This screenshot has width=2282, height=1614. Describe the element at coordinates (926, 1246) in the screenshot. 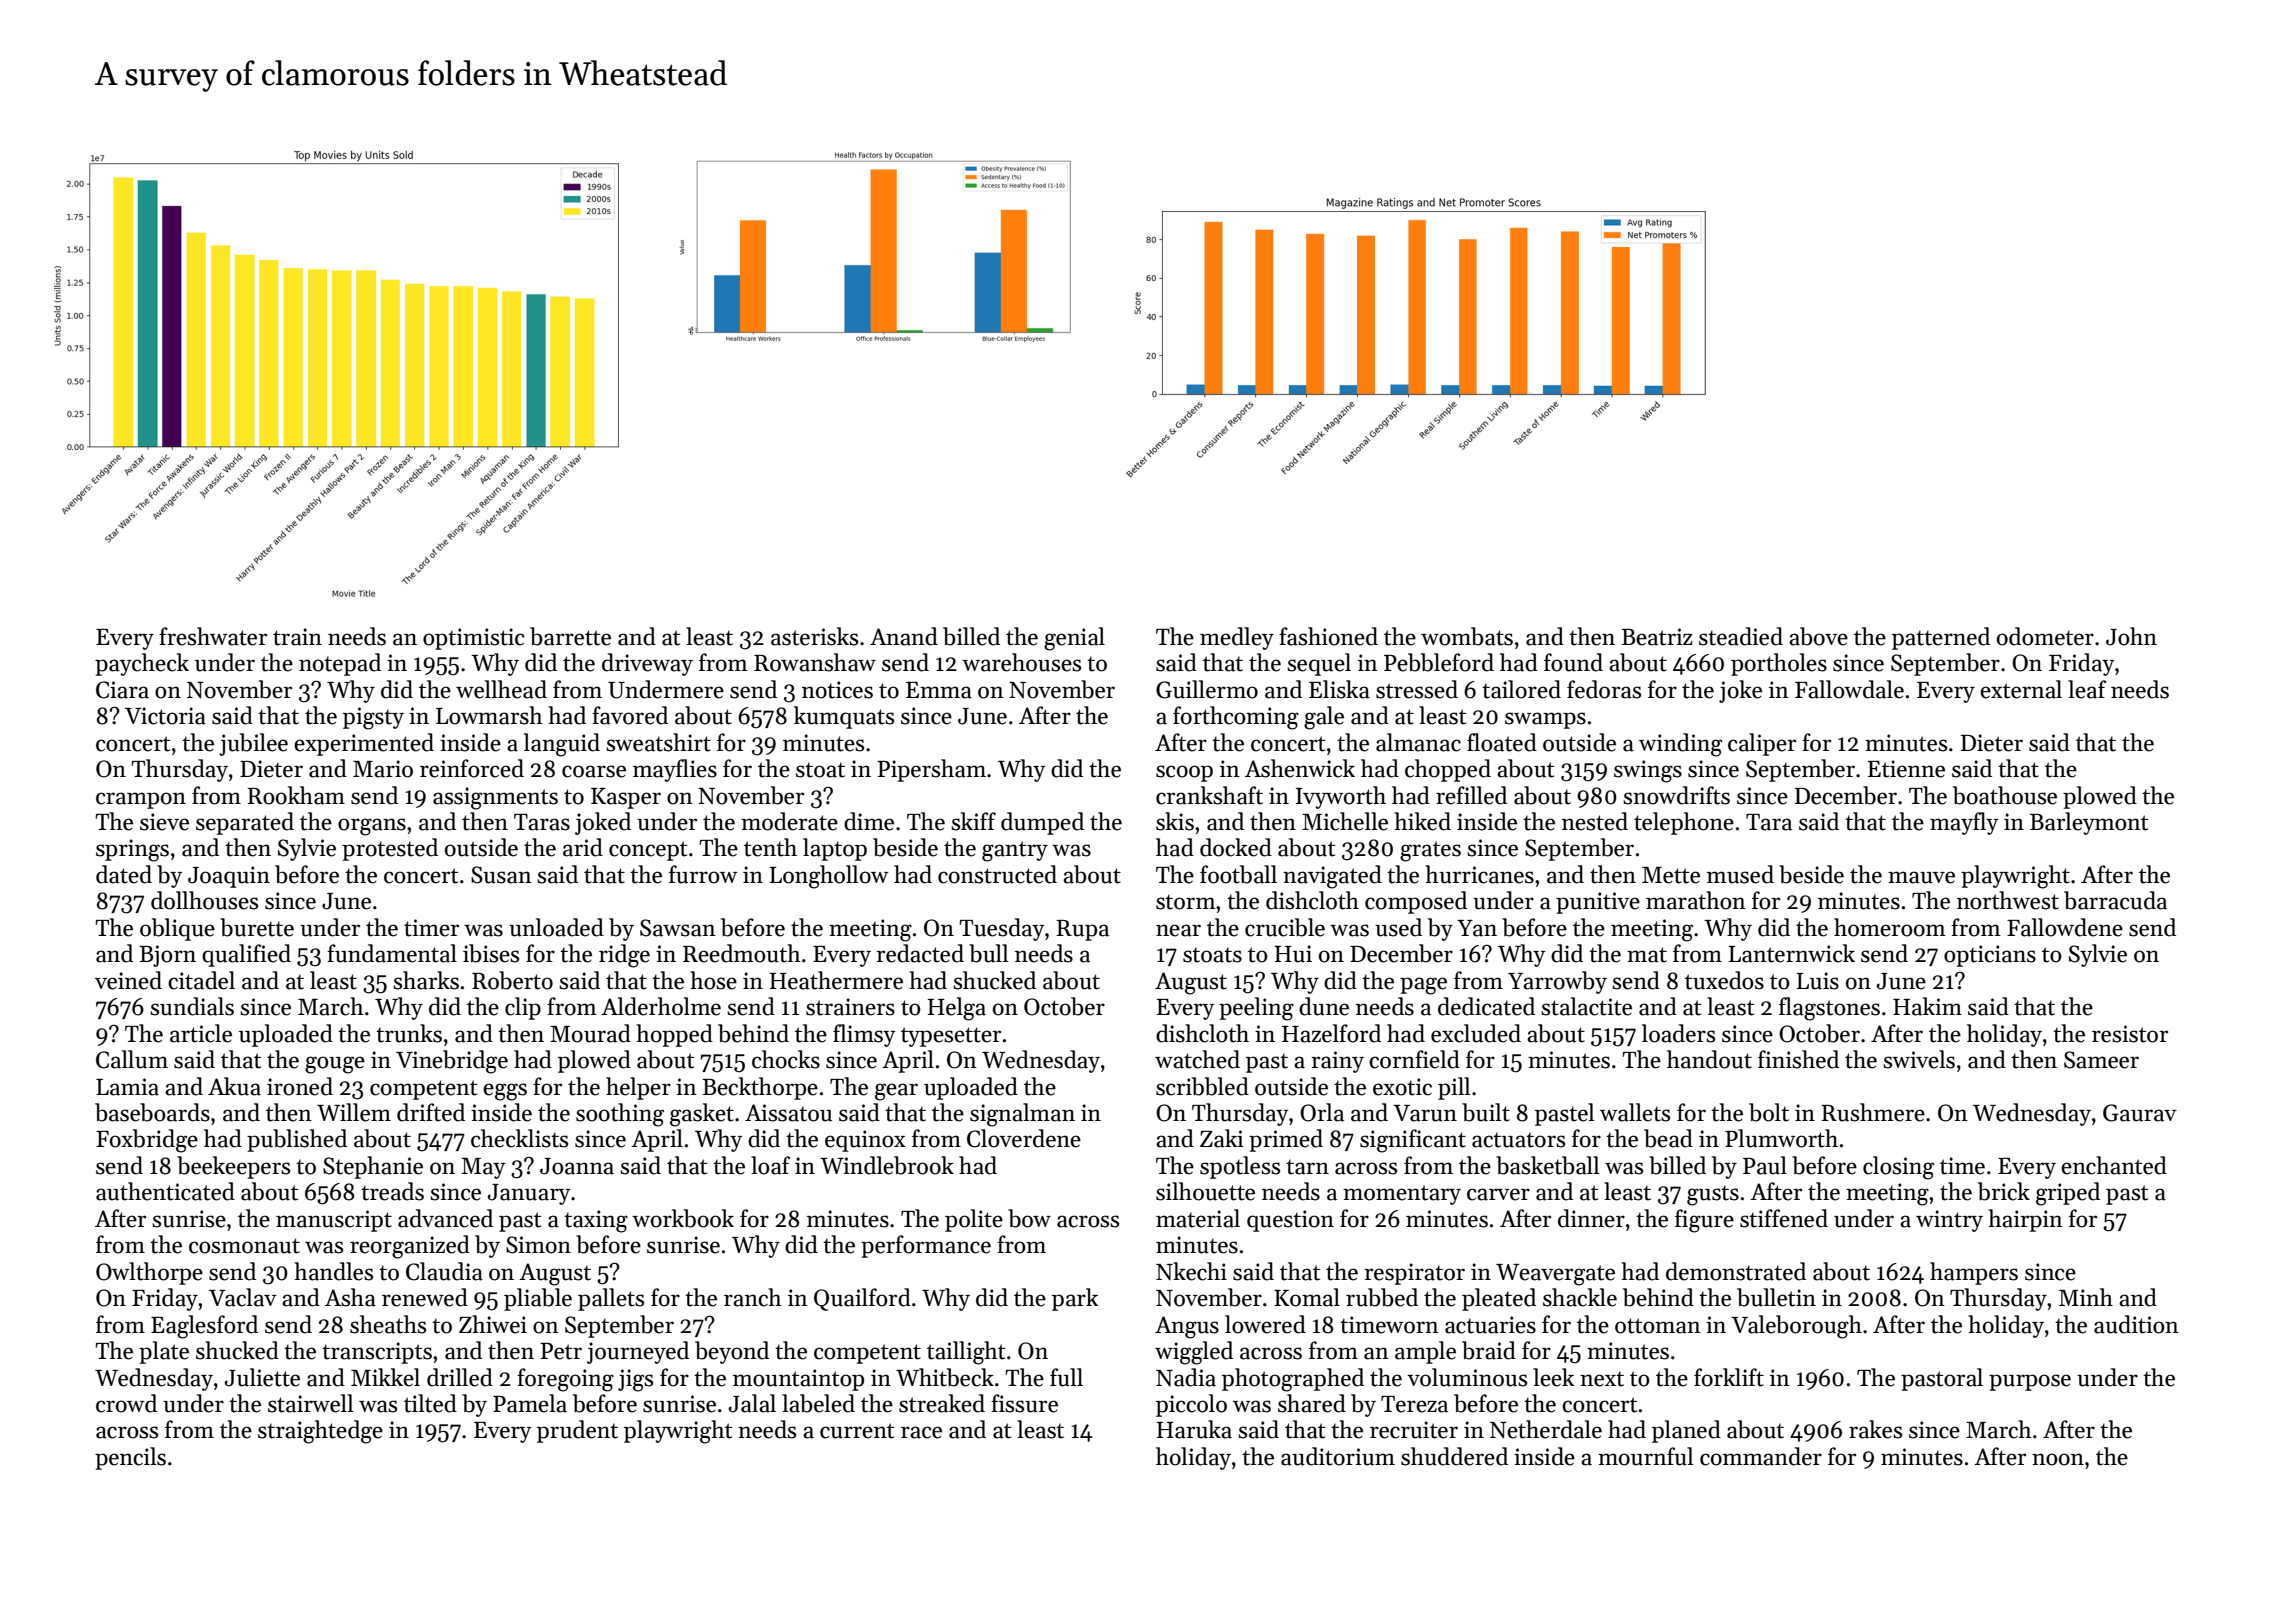

I see `performance` at that location.
